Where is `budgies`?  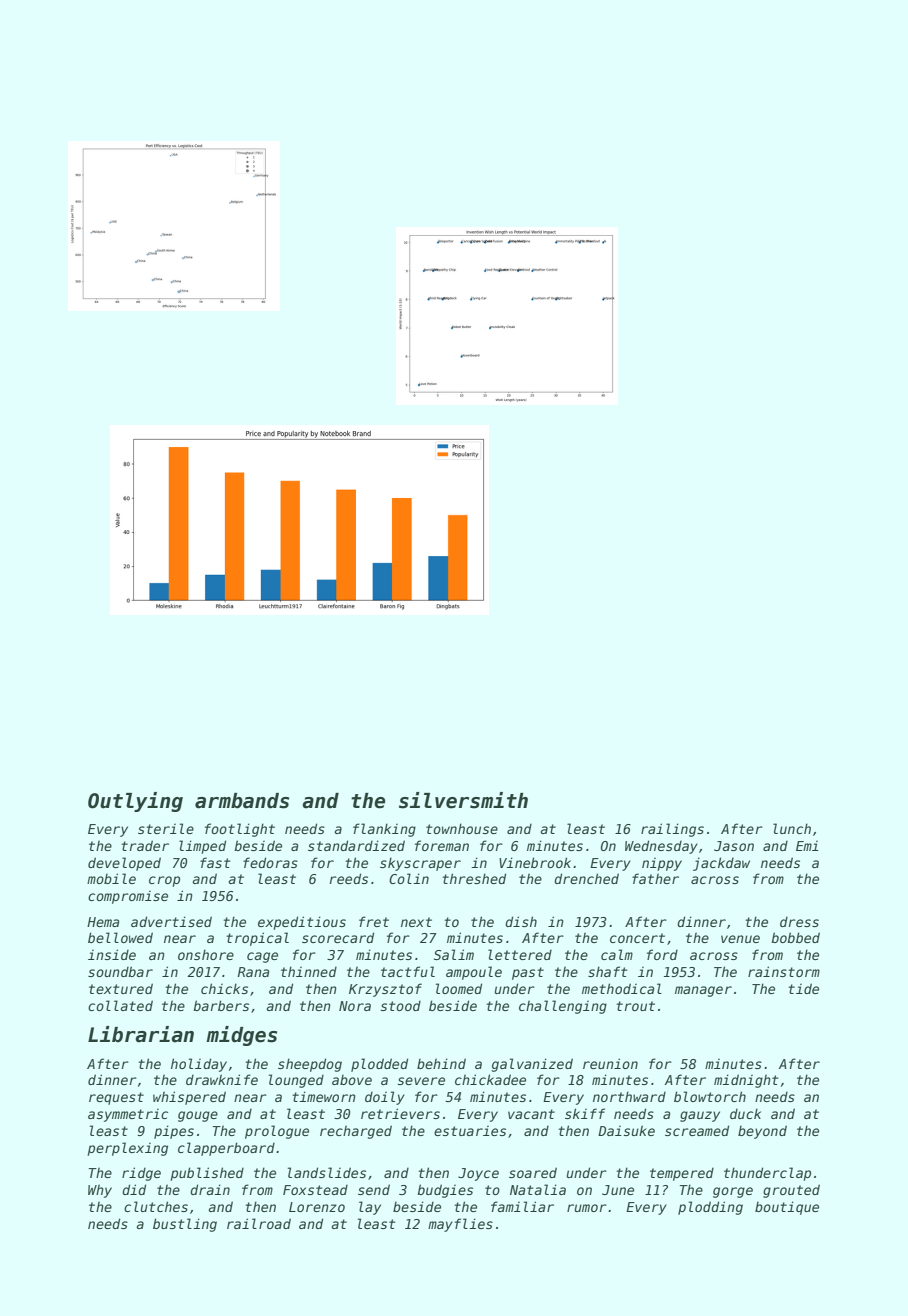 budgies is located at coordinates (445, 1191).
